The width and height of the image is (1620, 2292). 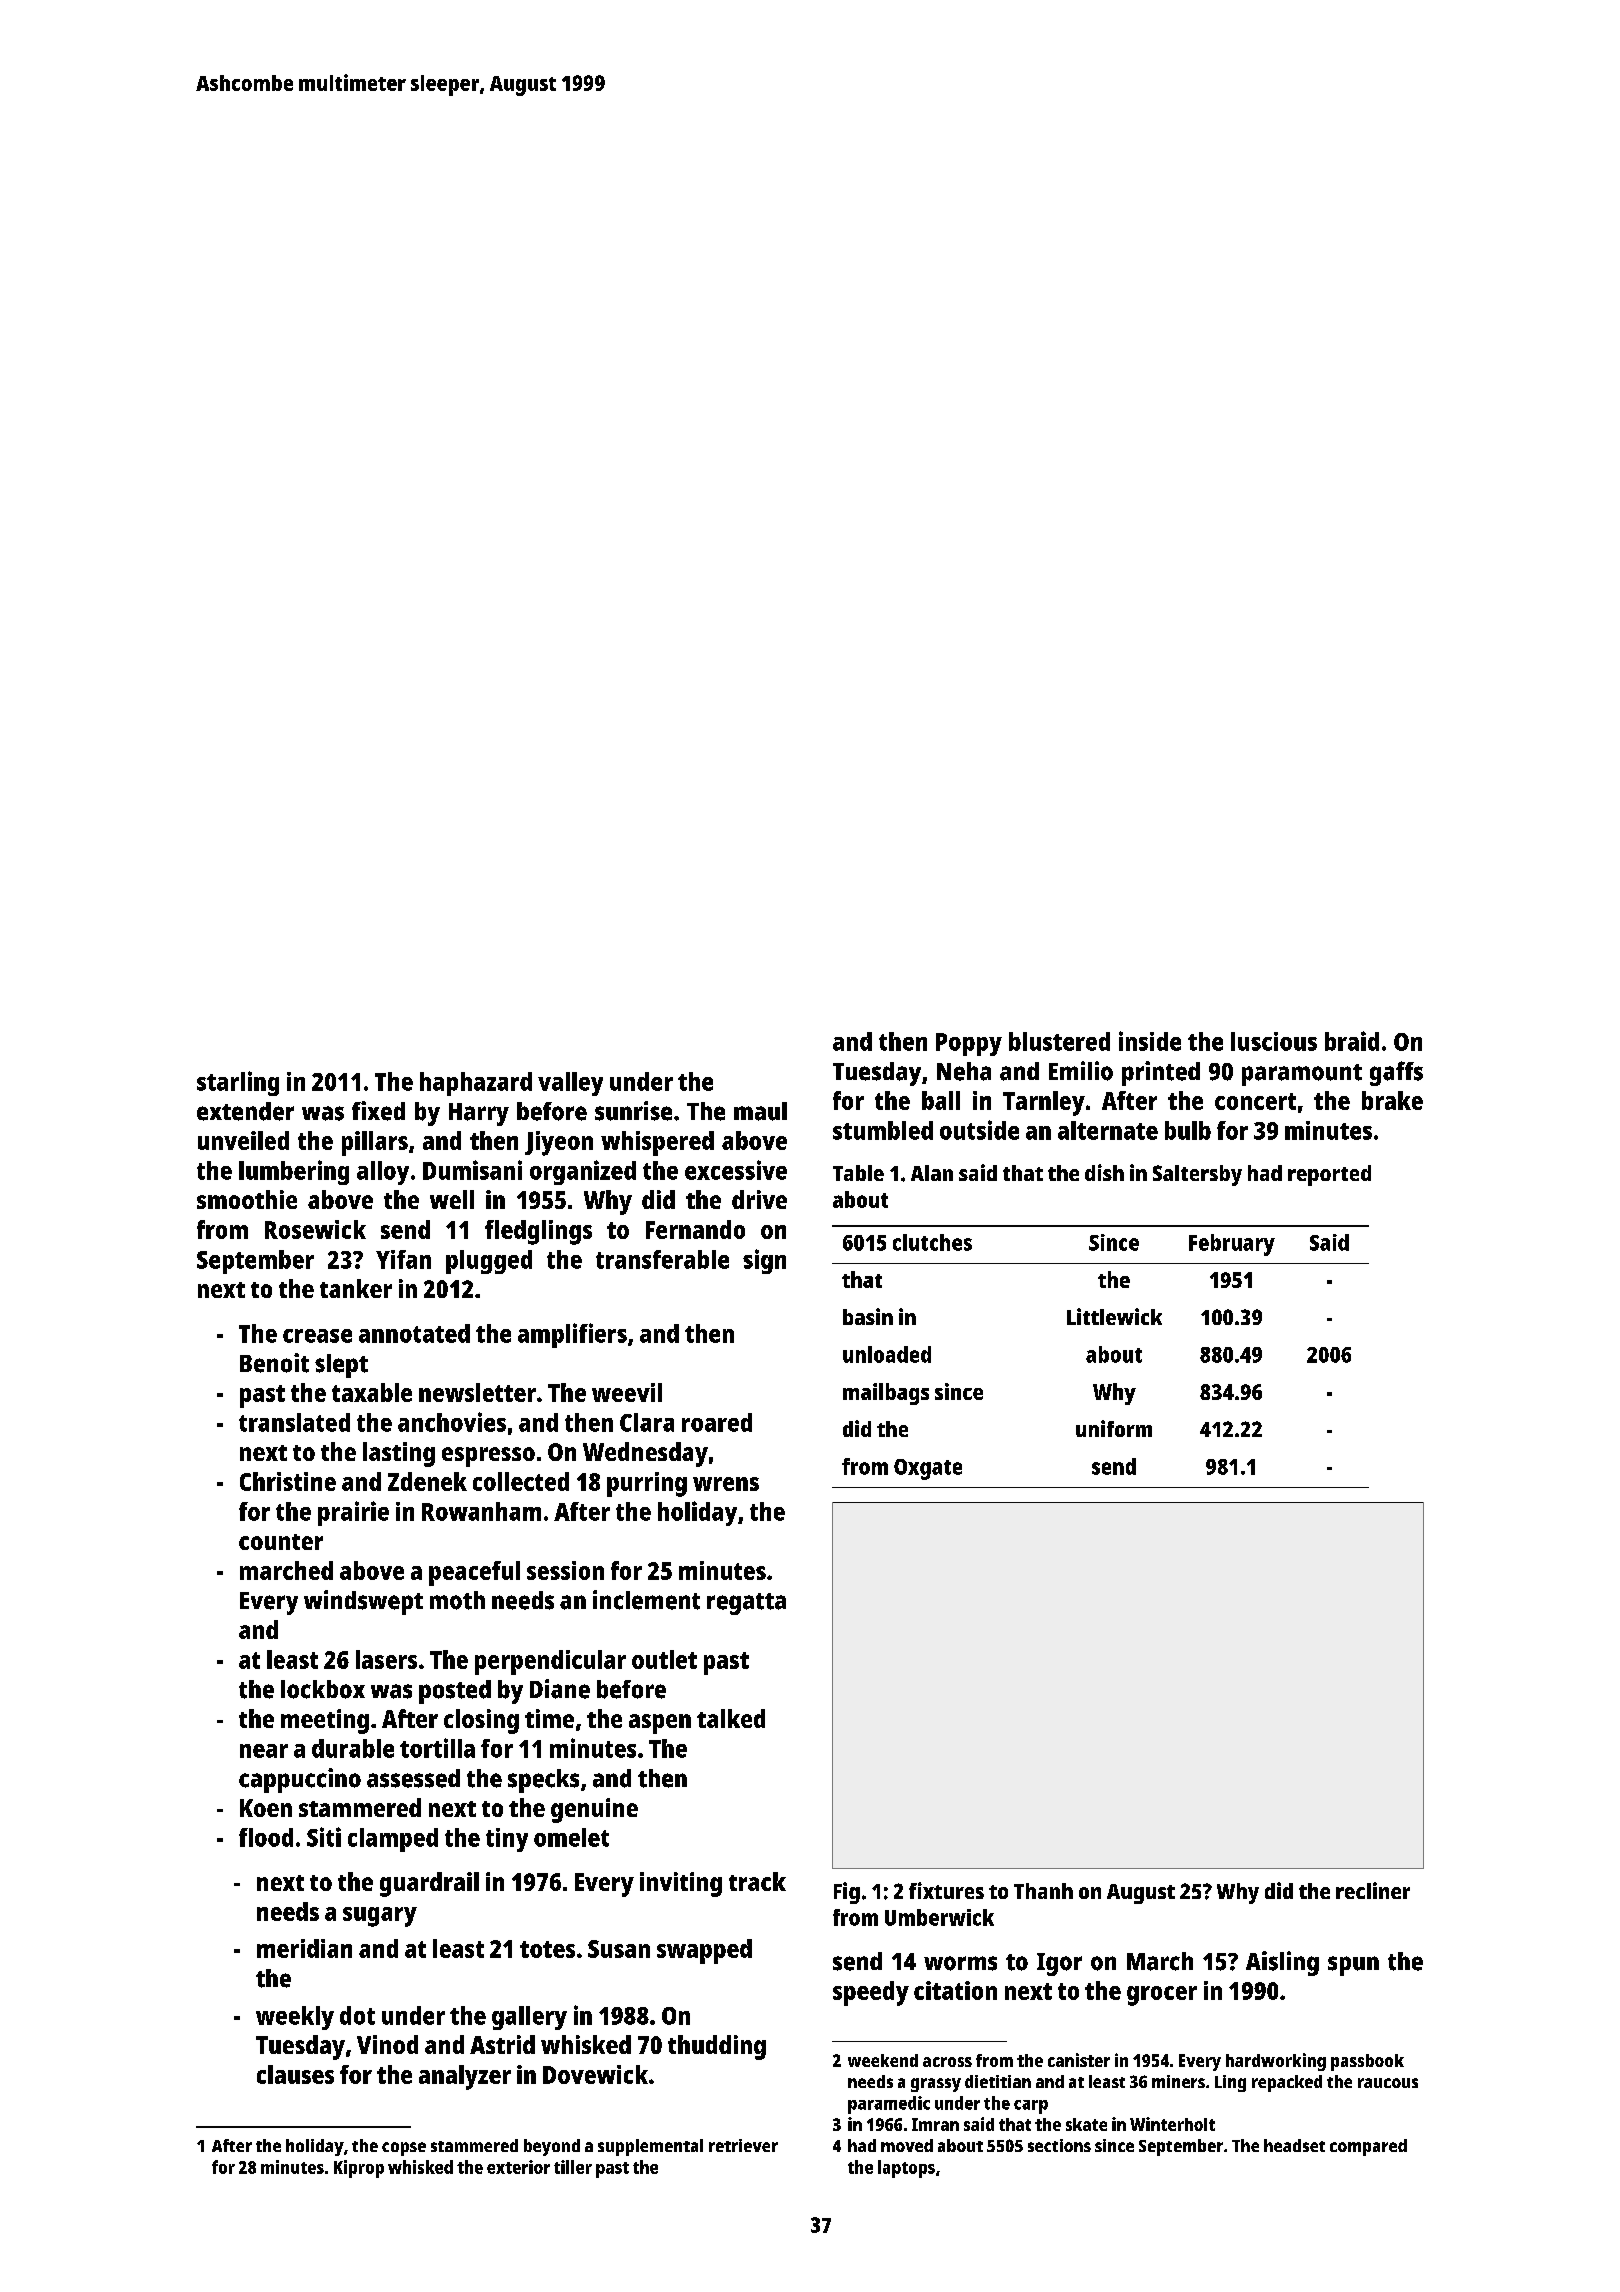 I want to click on aspen, so click(x=660, y=1724).
